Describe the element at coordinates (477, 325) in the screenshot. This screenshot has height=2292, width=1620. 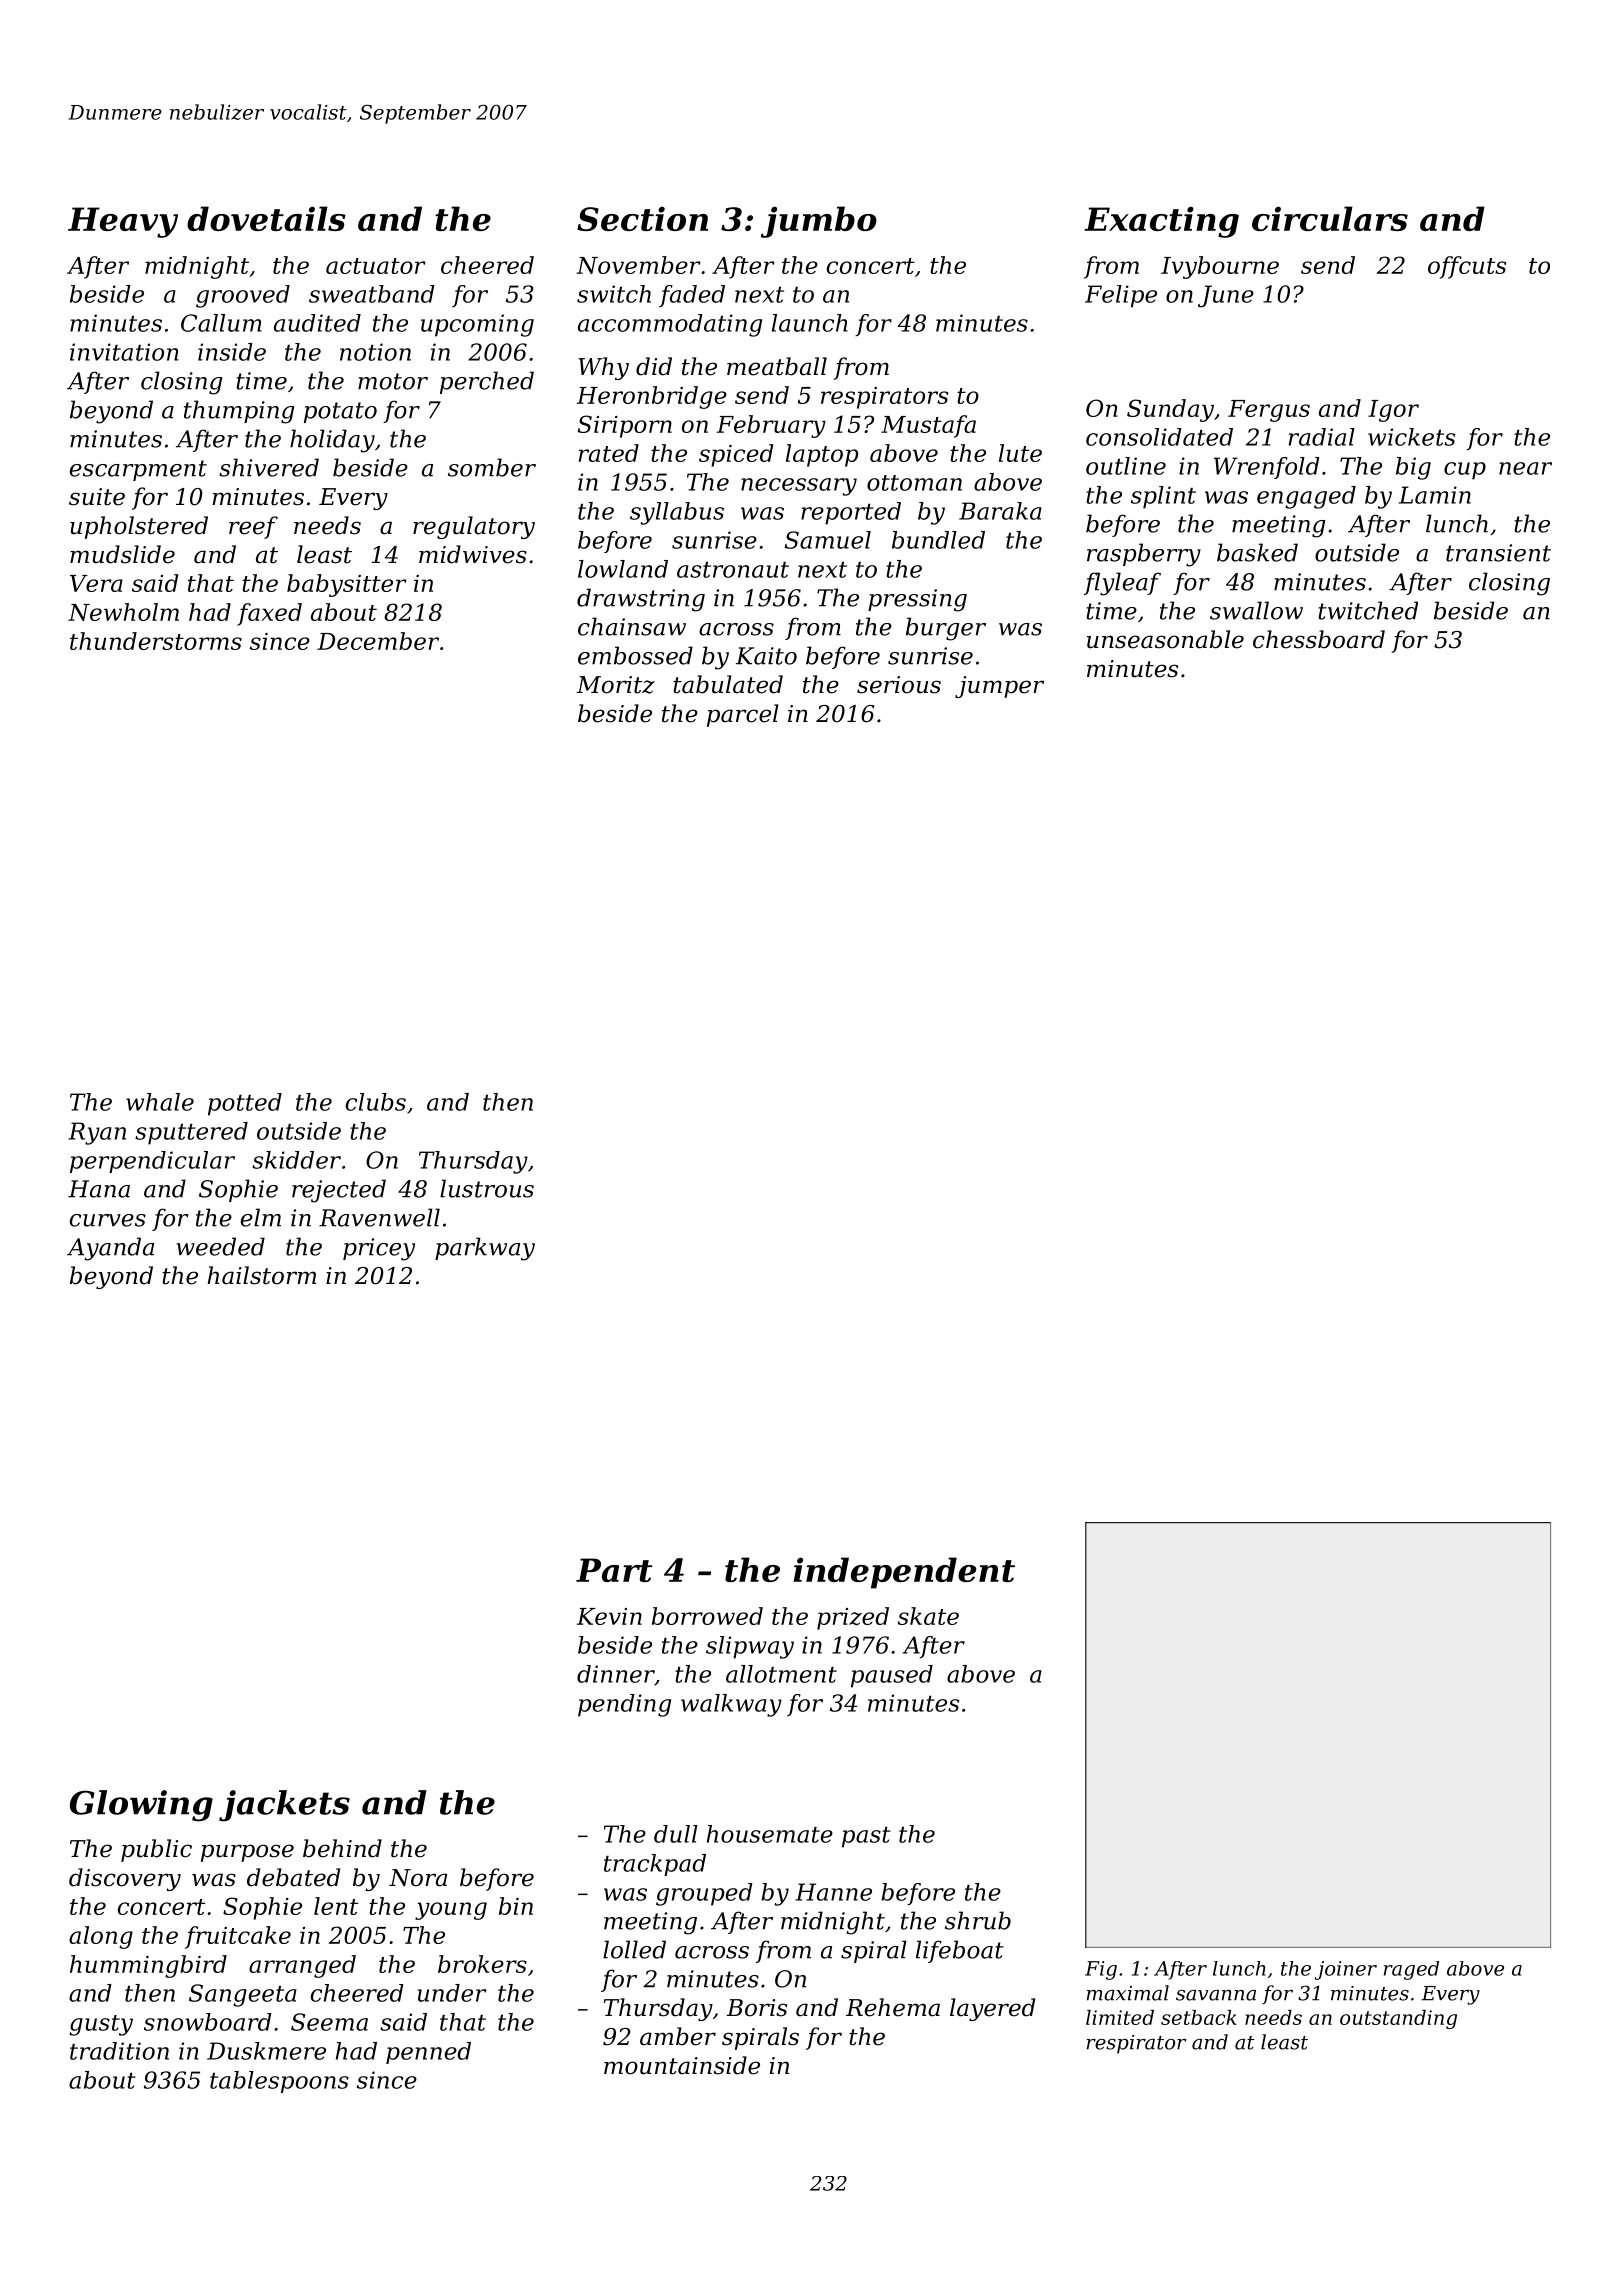
I see `upcoming` at that location.
